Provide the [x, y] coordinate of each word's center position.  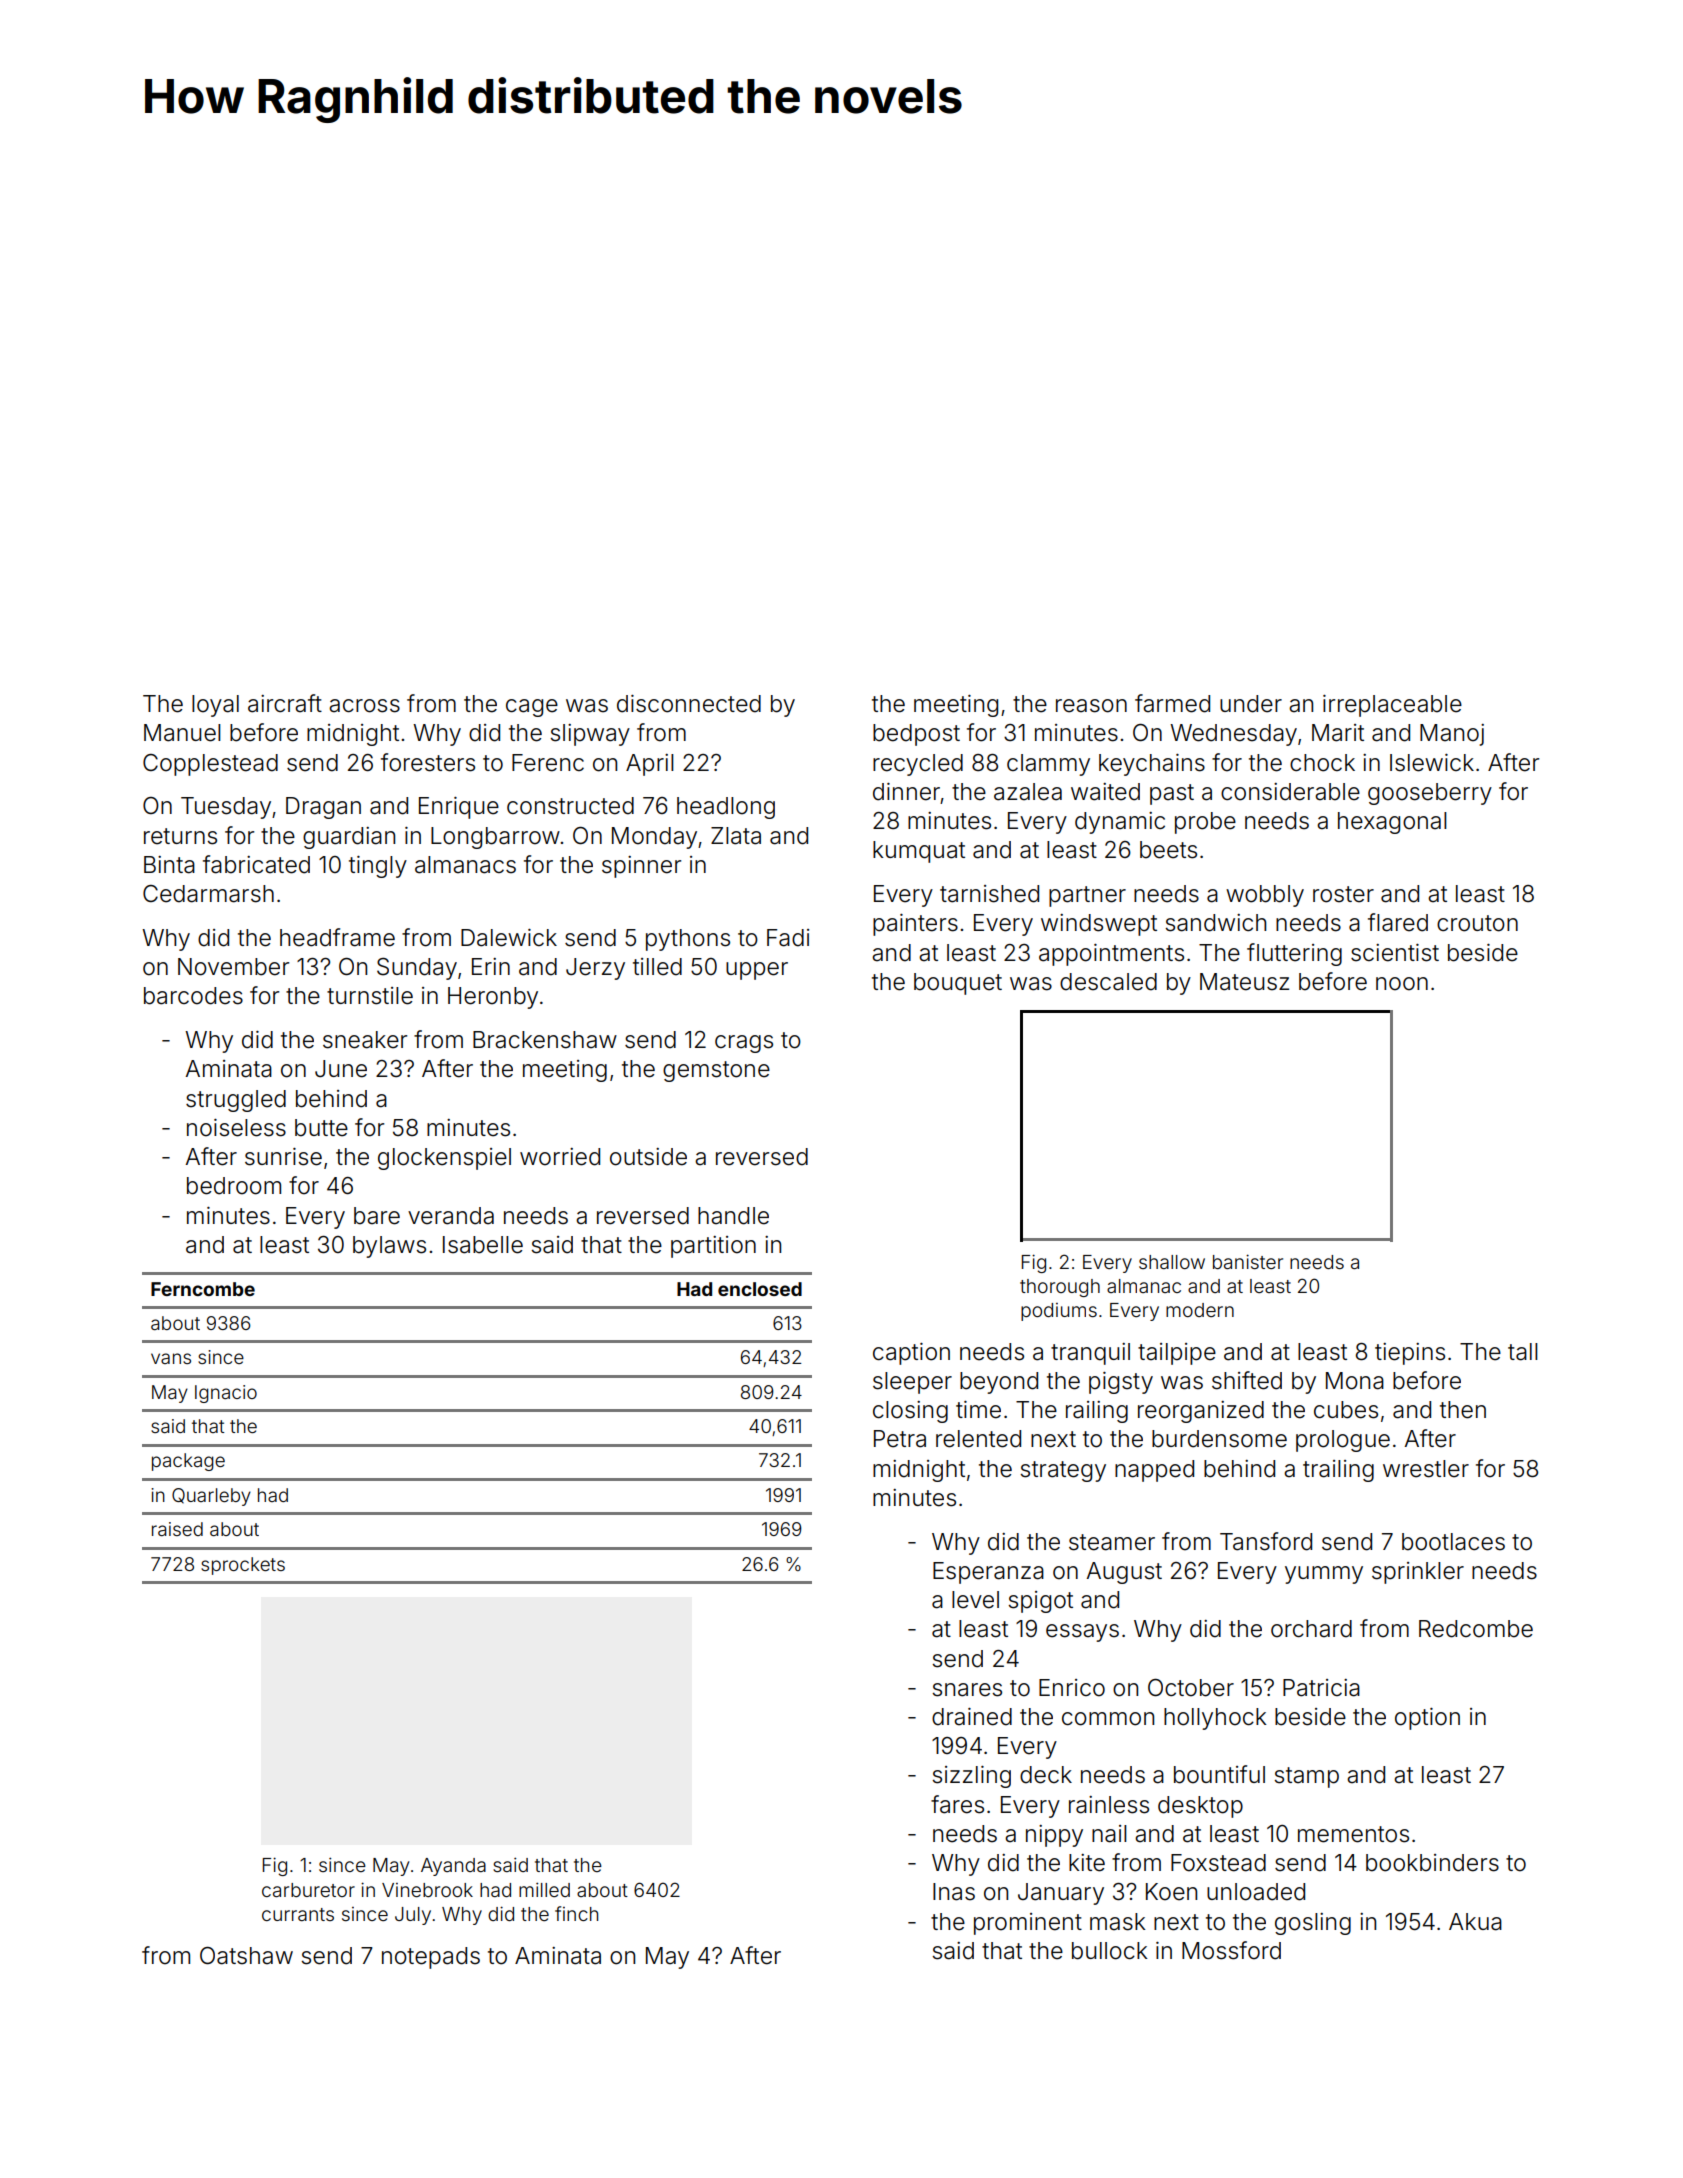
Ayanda [453, 1867]
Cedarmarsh [208, 894]
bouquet [958, 984]
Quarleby [211, 1497]
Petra [900, 1439]
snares [967, 1690]
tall [1523, 1352]
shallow [1172, 1262]
